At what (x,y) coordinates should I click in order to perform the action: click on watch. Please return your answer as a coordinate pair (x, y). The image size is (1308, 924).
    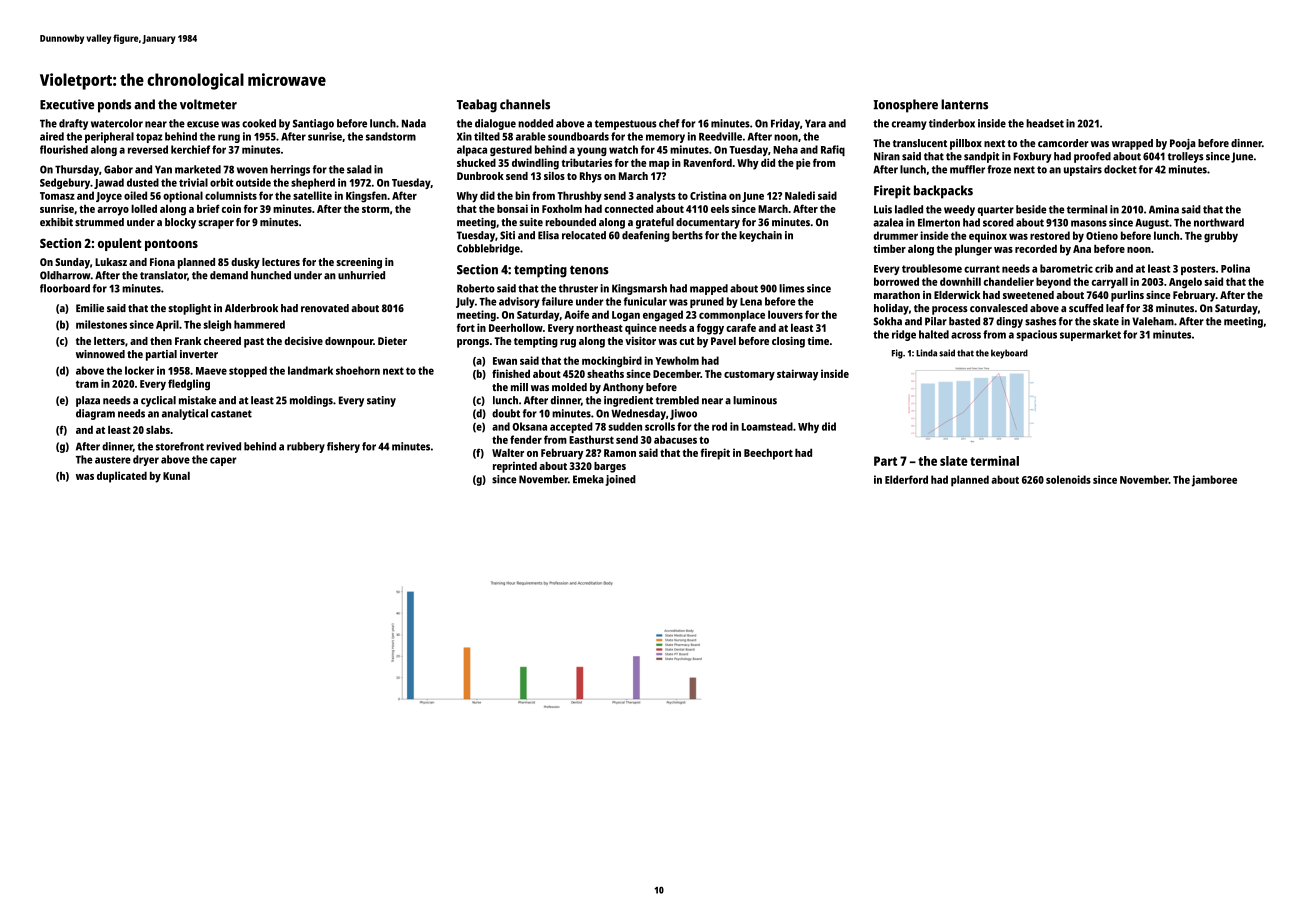
    Looking at the image, I should click on (623, 149).
